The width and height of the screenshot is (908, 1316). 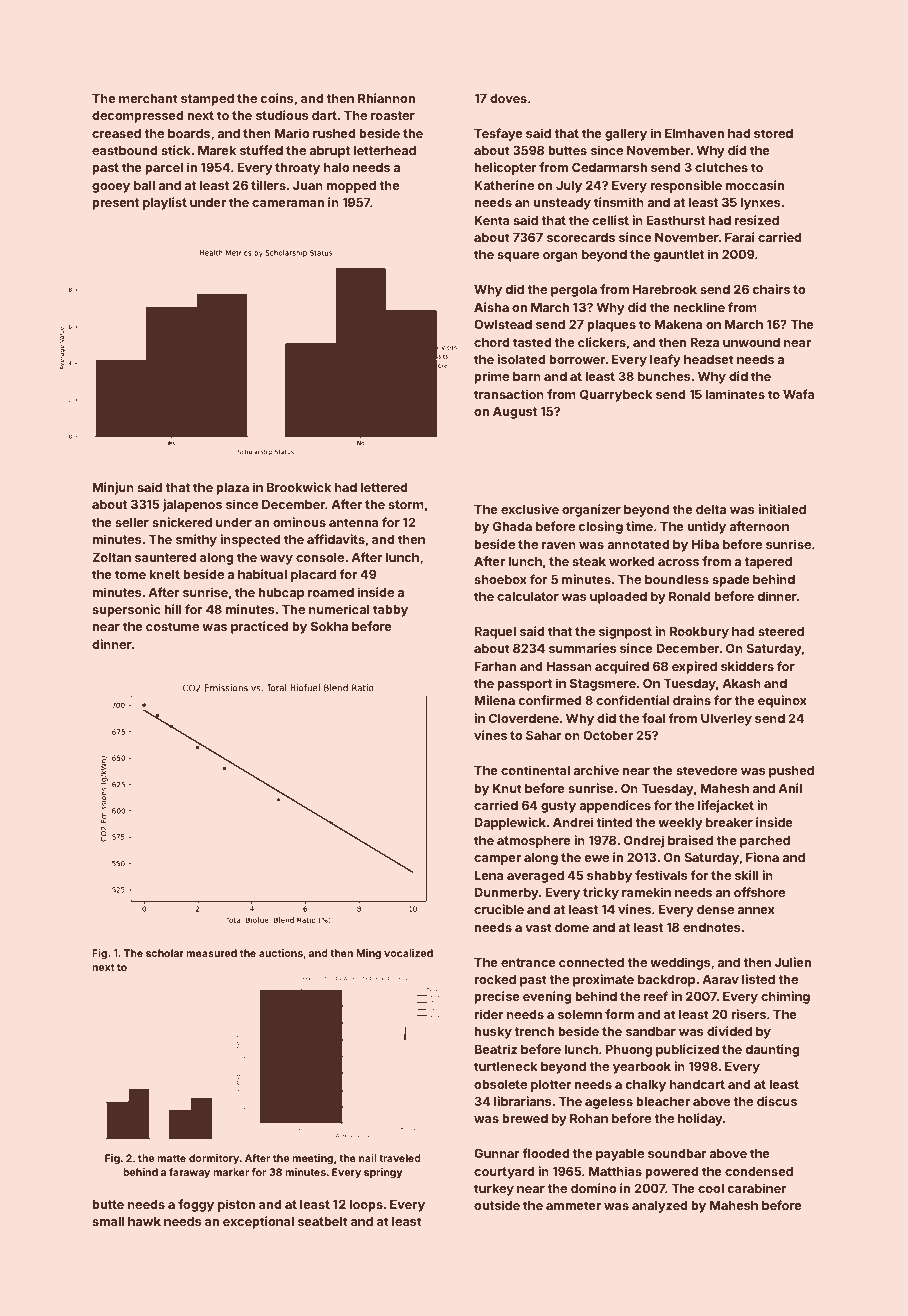 What do you see at coordinates (384, 487) in the screenshot?
I see `lettered` at bounding box center [384, 487].
